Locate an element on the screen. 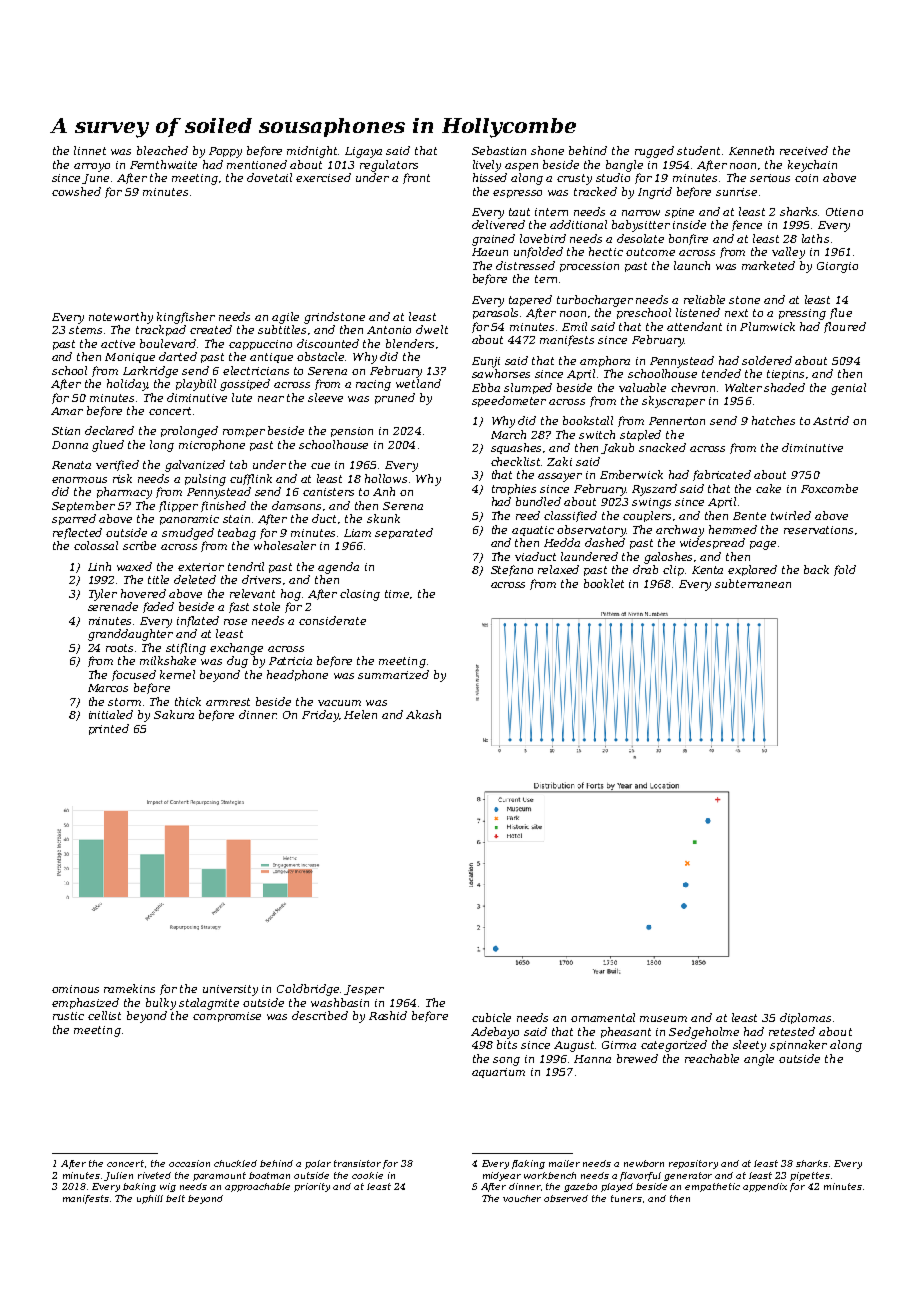 Image resolution: width=924 pixels, height=1308 pixels. Ebba is located at coordinates (486, 387).
